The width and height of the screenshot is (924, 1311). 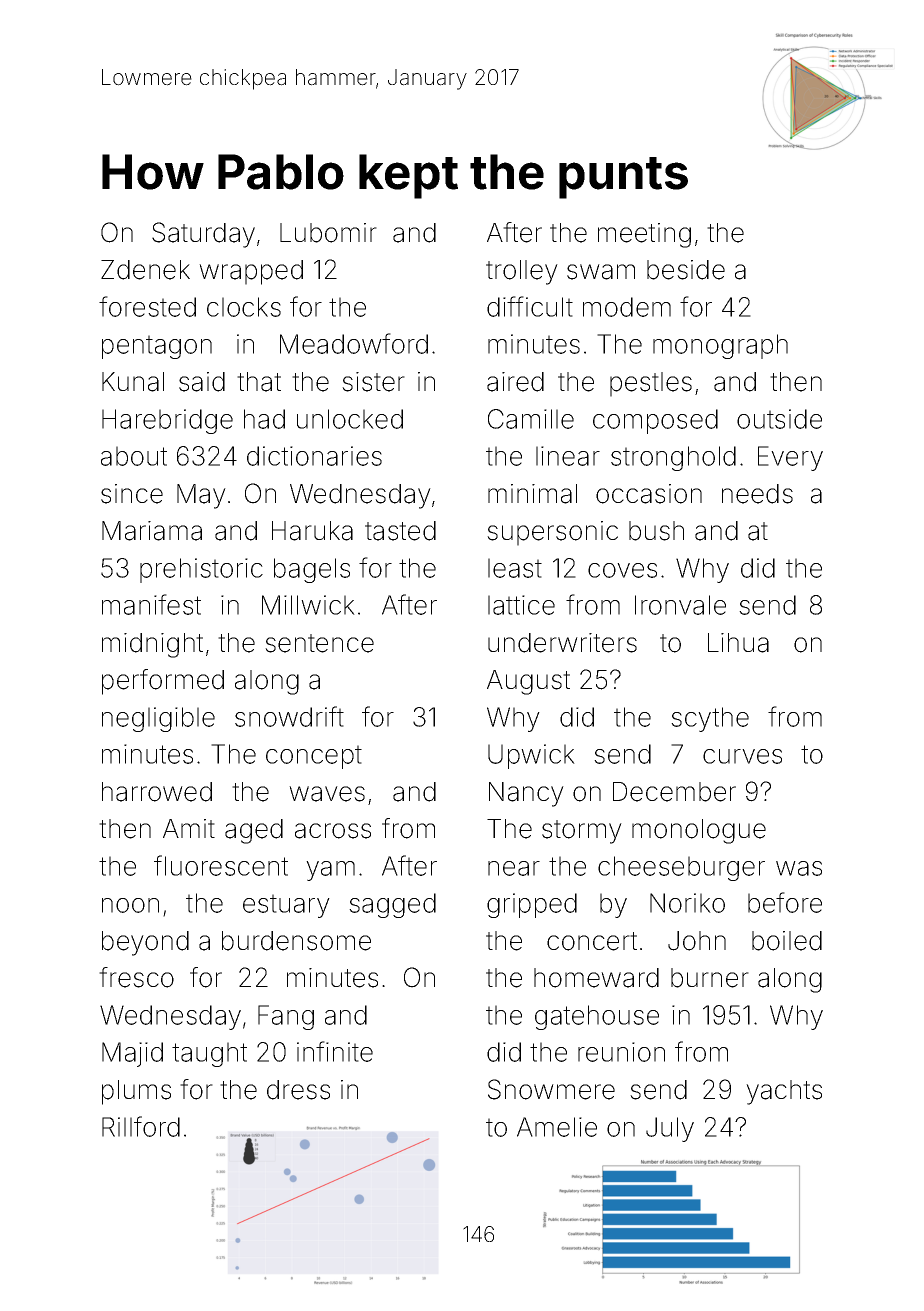 I want to click on dress, so click(x=298, y=1090).
